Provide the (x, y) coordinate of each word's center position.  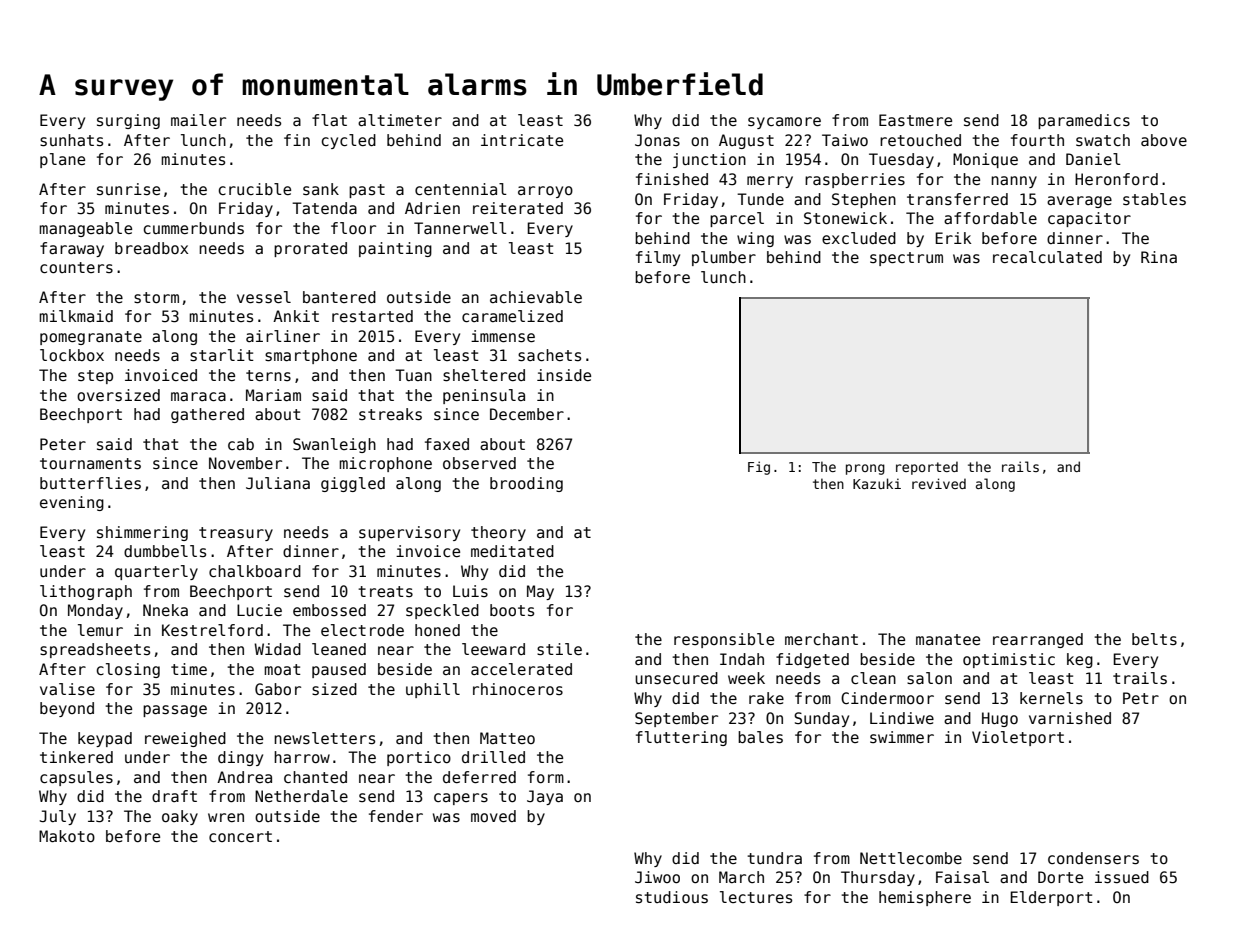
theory (498, 533)
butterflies (90, 483)
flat (329, 120)
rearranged (1038, 640)
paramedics (1084, 121)
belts (1154, 639)
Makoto (67, 836)
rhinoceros (518, 689)
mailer (198, 120)
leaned (339, 649)
